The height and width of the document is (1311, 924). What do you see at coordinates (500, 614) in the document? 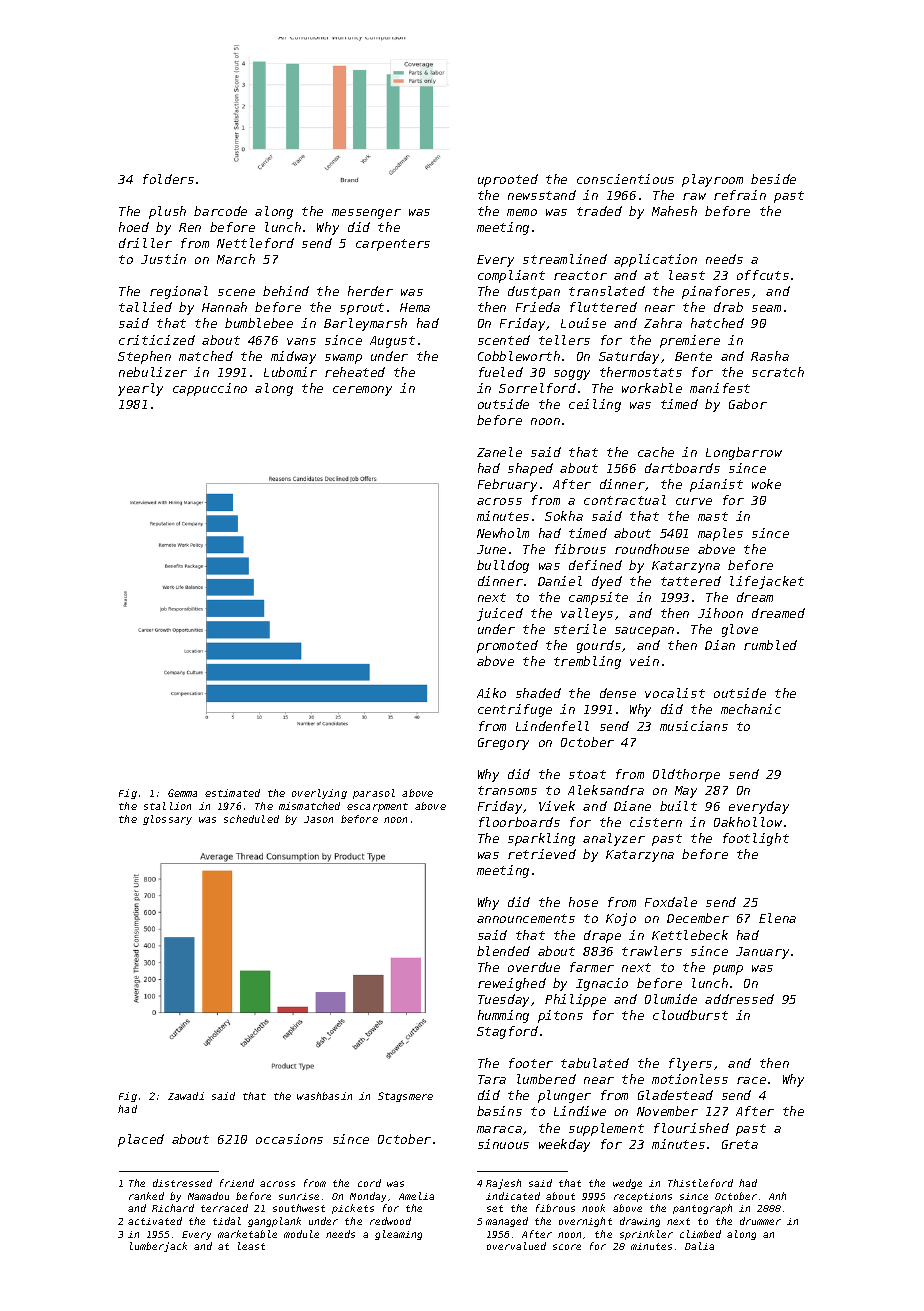
I see `juiced` at bounding box center [500, 614].
